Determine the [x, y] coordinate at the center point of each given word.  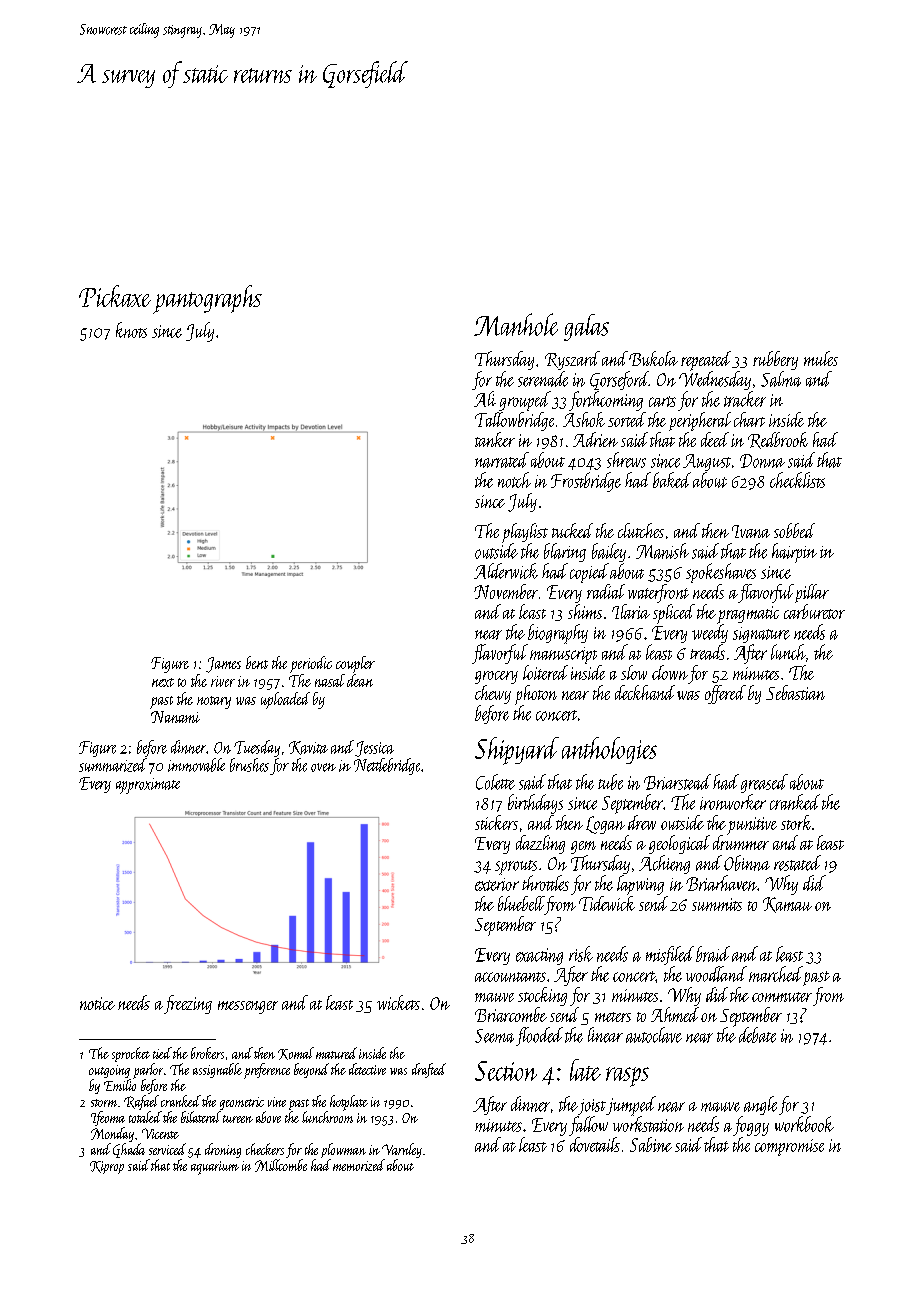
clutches [641, 530]
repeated [706, 361]
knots [131, 330]
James [223, 665]
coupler [355, 664]
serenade [543, 379]
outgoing [109, 1071]
